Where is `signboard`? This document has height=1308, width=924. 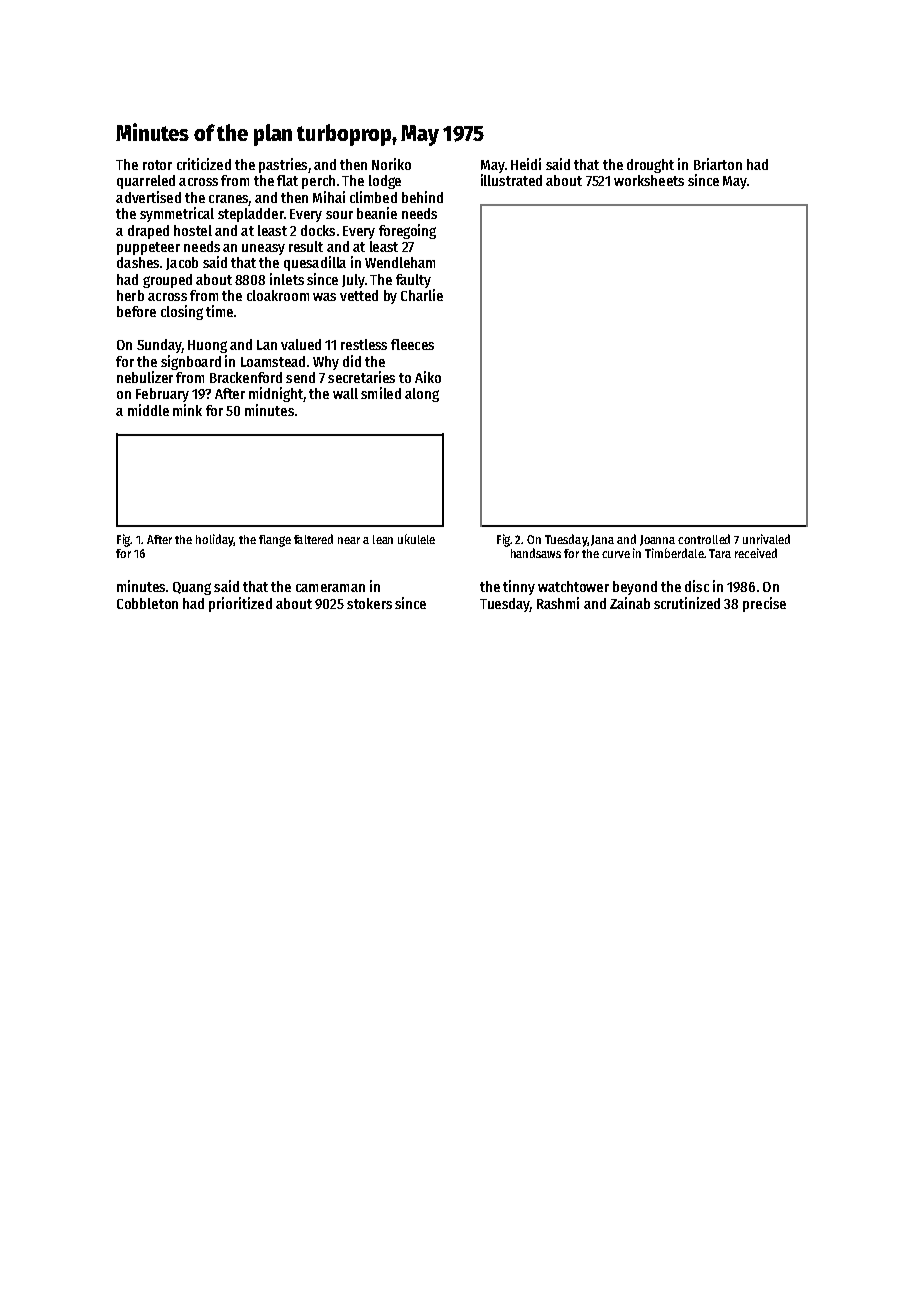 signboard is located at coordinates (191, 362).
